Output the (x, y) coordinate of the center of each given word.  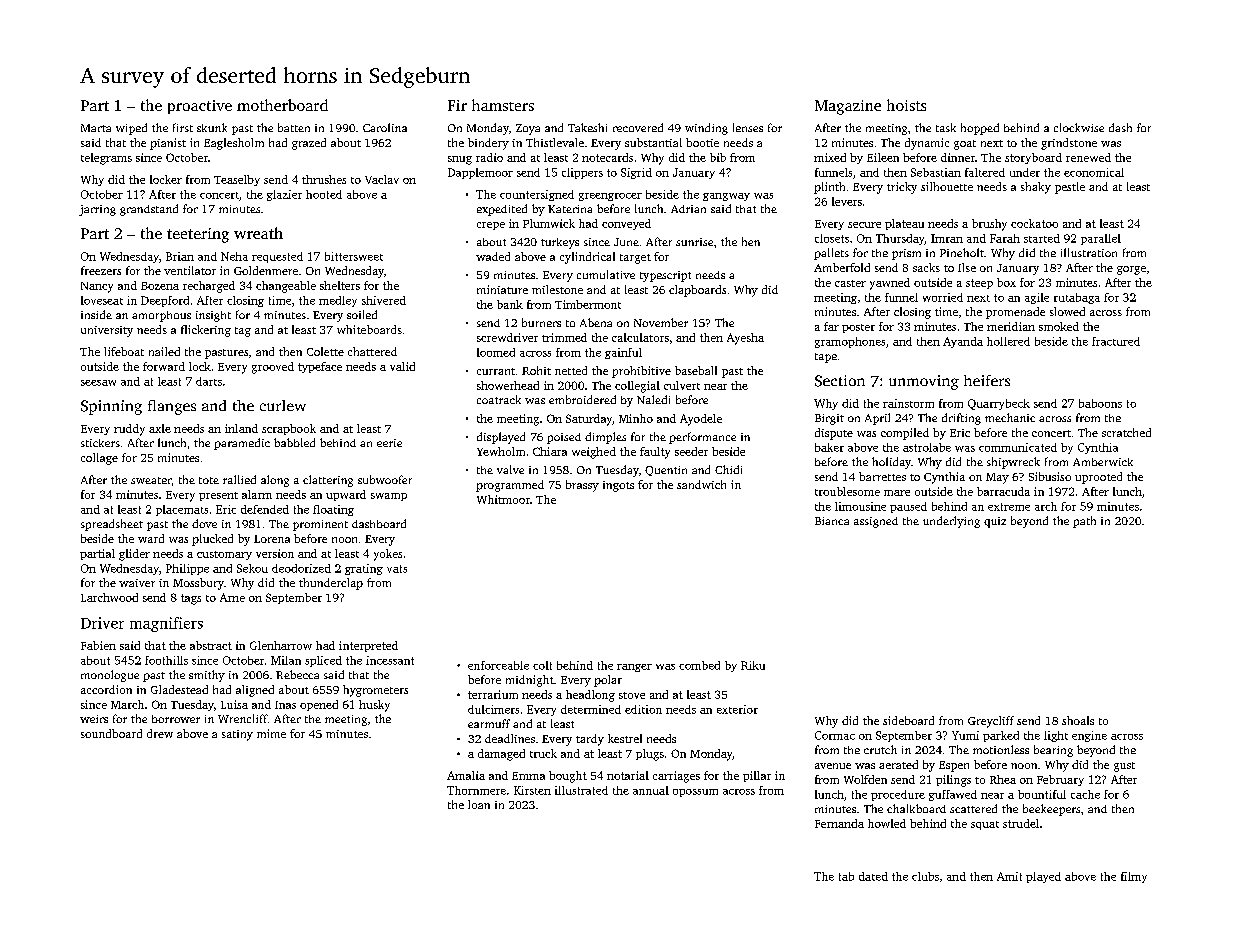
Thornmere (476, 790)
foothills (166, 660)
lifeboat (124, 351)
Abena (596, 322)
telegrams (106, 159)
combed (699, 665)
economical (1094, 172)
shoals (1078, 720)
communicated (1018, 447)
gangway (726, 197)
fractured (1116, 341)
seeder (691, 451)
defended (265, 509)
